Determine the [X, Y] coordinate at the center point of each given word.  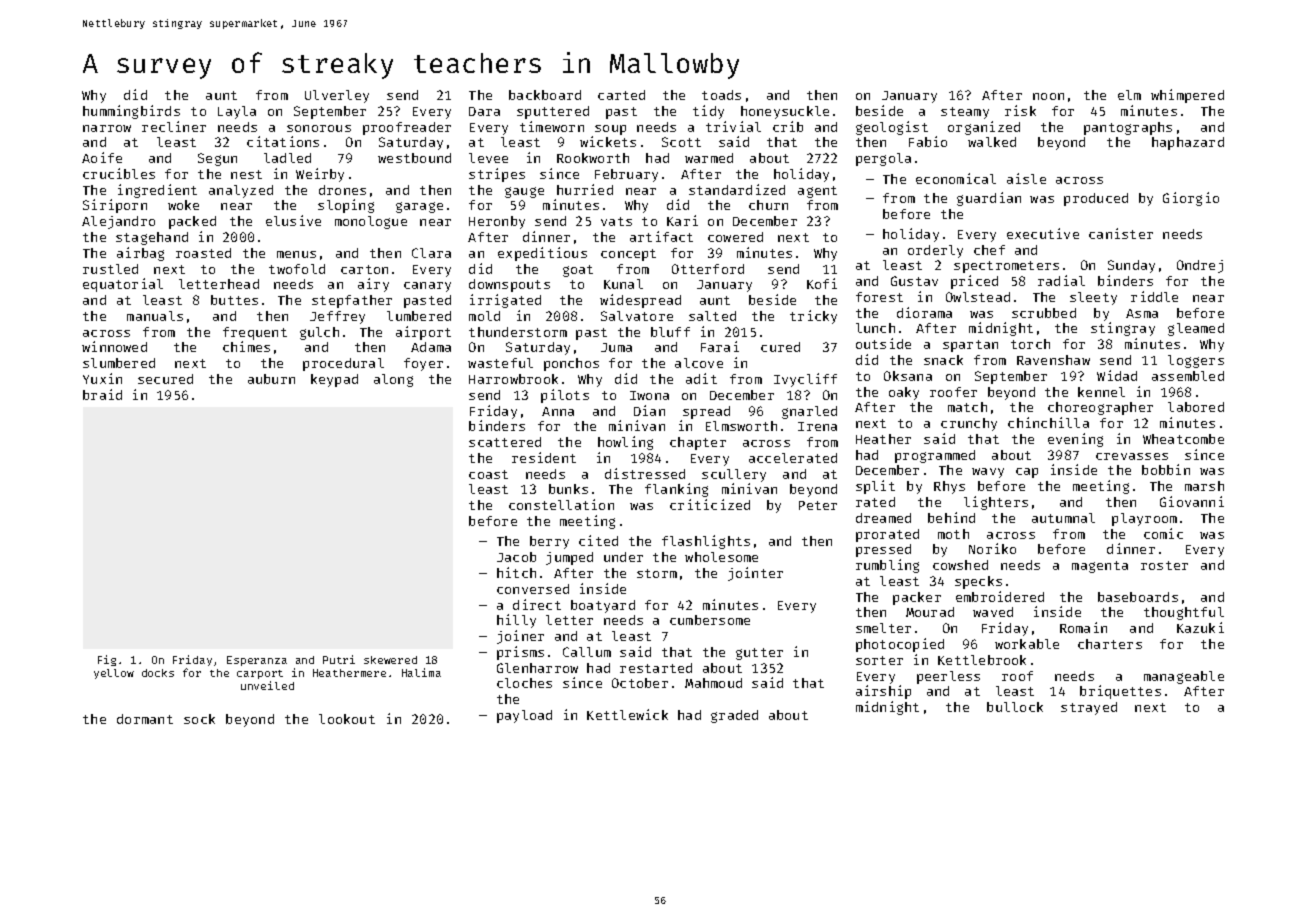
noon [1048, 96]
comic [1163, 533]
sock [199, 719]
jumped [569, 558]
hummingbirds [131, 112]
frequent [255, 333]
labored [1196, 407]
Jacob [516, 557]
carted [621, 95]
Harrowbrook [513, 379]
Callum [587, 652]
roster [1164, 565]
